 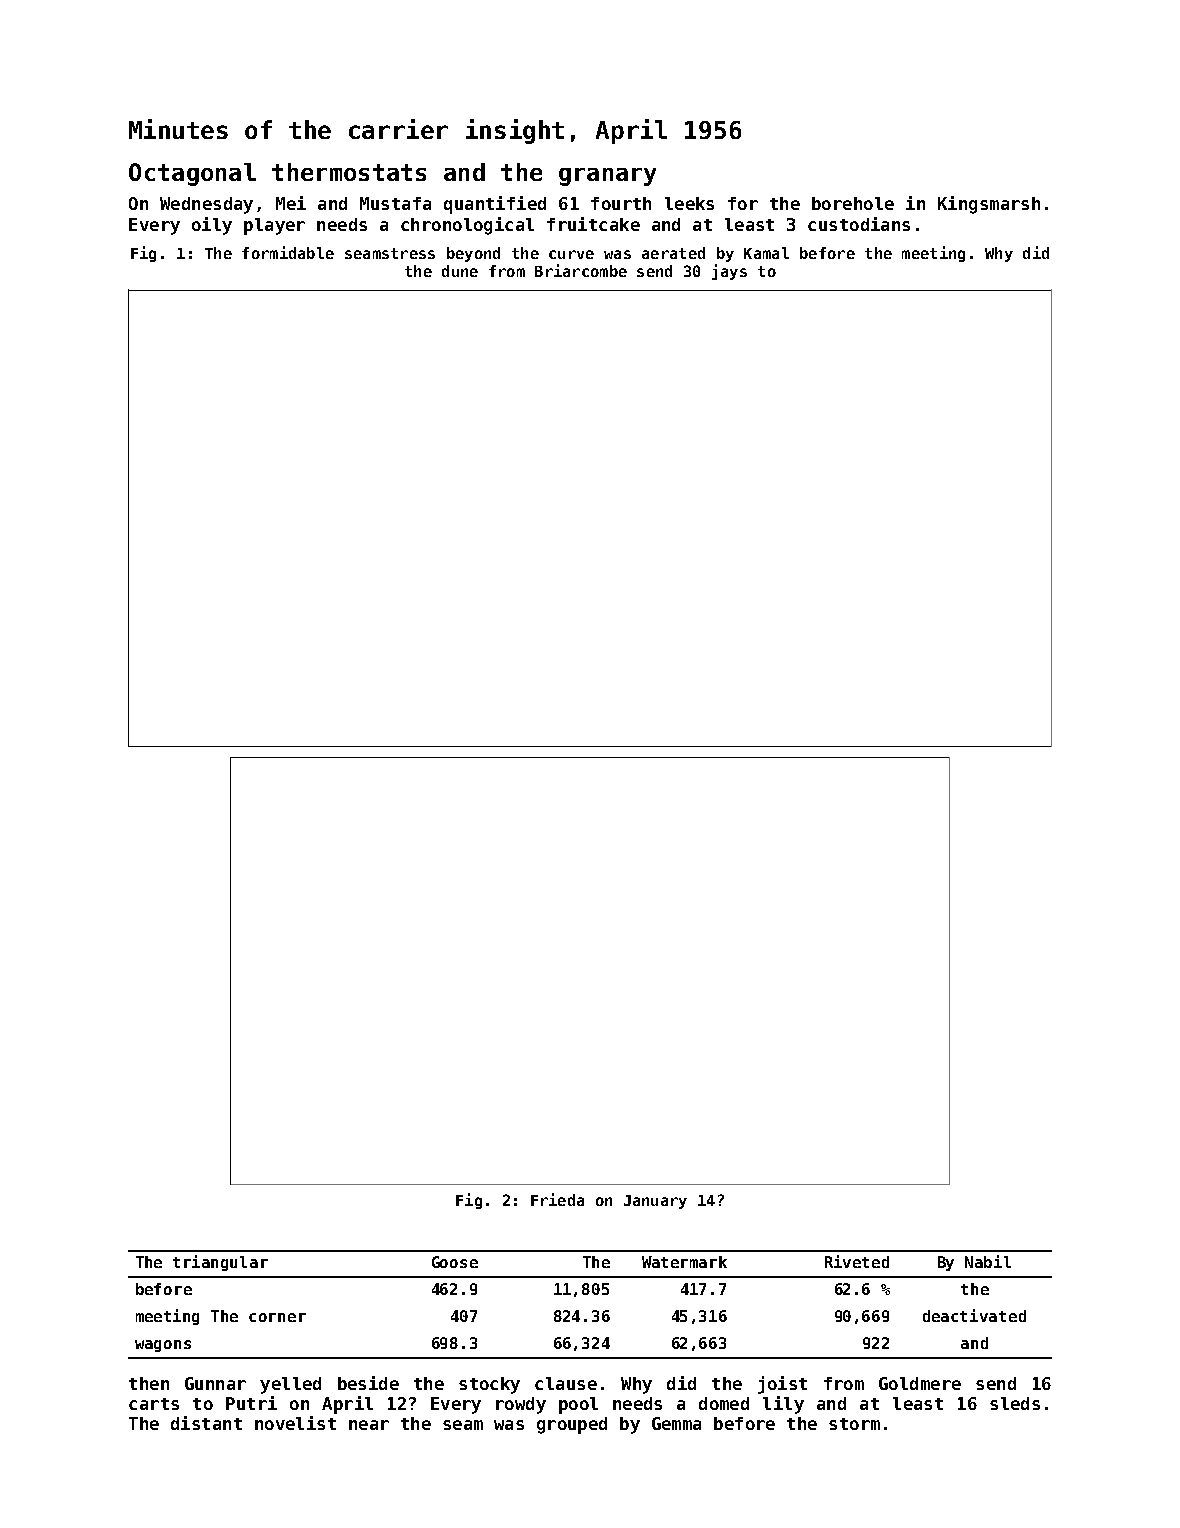 What do you see at coordinates (288, 252) in the screenshot?
I see `formidable` at bounding box center [288, 252].
